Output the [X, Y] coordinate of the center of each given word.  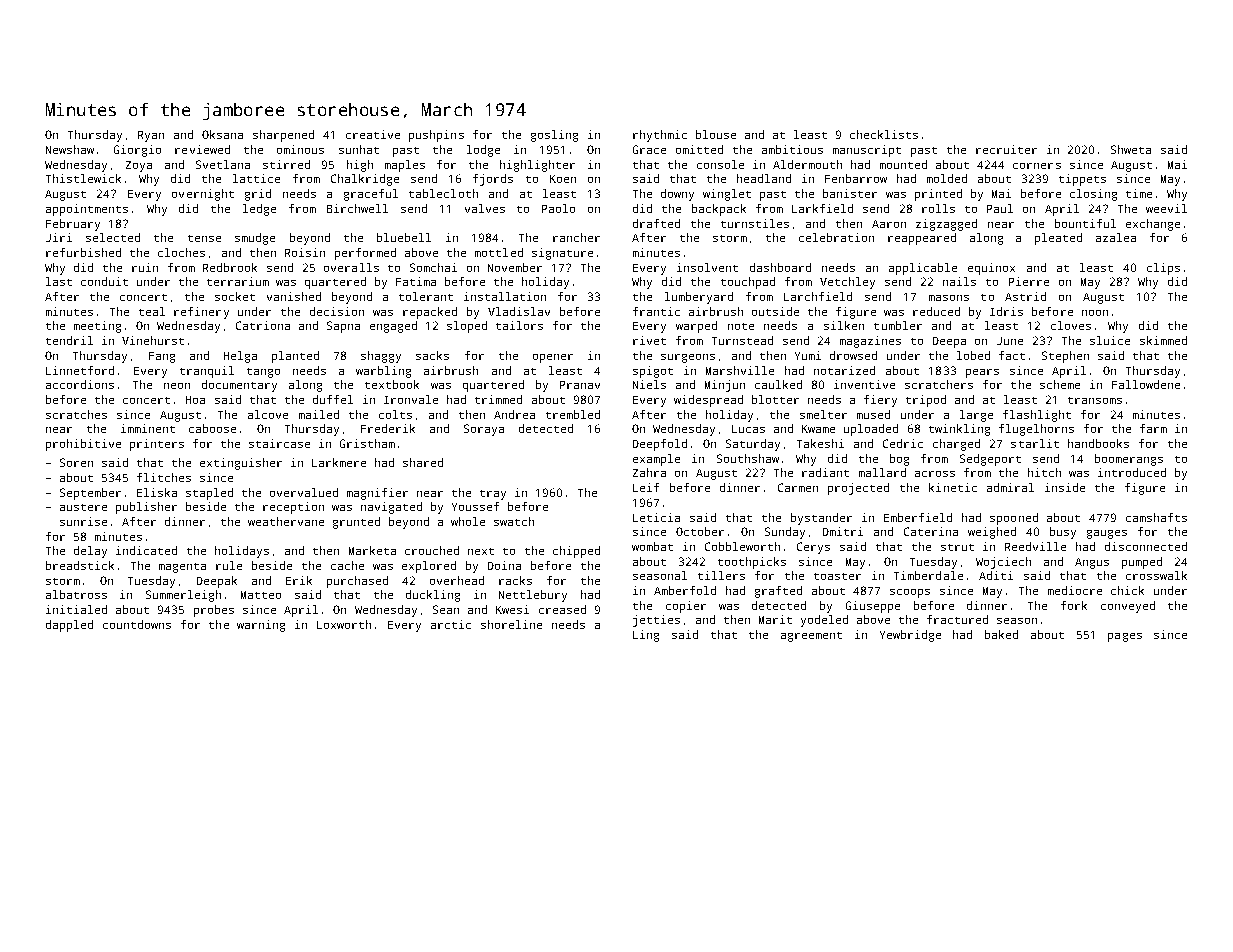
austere [83, 507]
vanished [294, 296]
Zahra [649, 472]
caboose [212, 428]
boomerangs [1129, 460]
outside [775, 311]
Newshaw [70, 149]
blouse [716, 134]
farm [1153, 428]
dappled [69, 626]
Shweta [1131, 149]
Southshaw [748, 458]
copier [686, 607]
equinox [991, 269]
